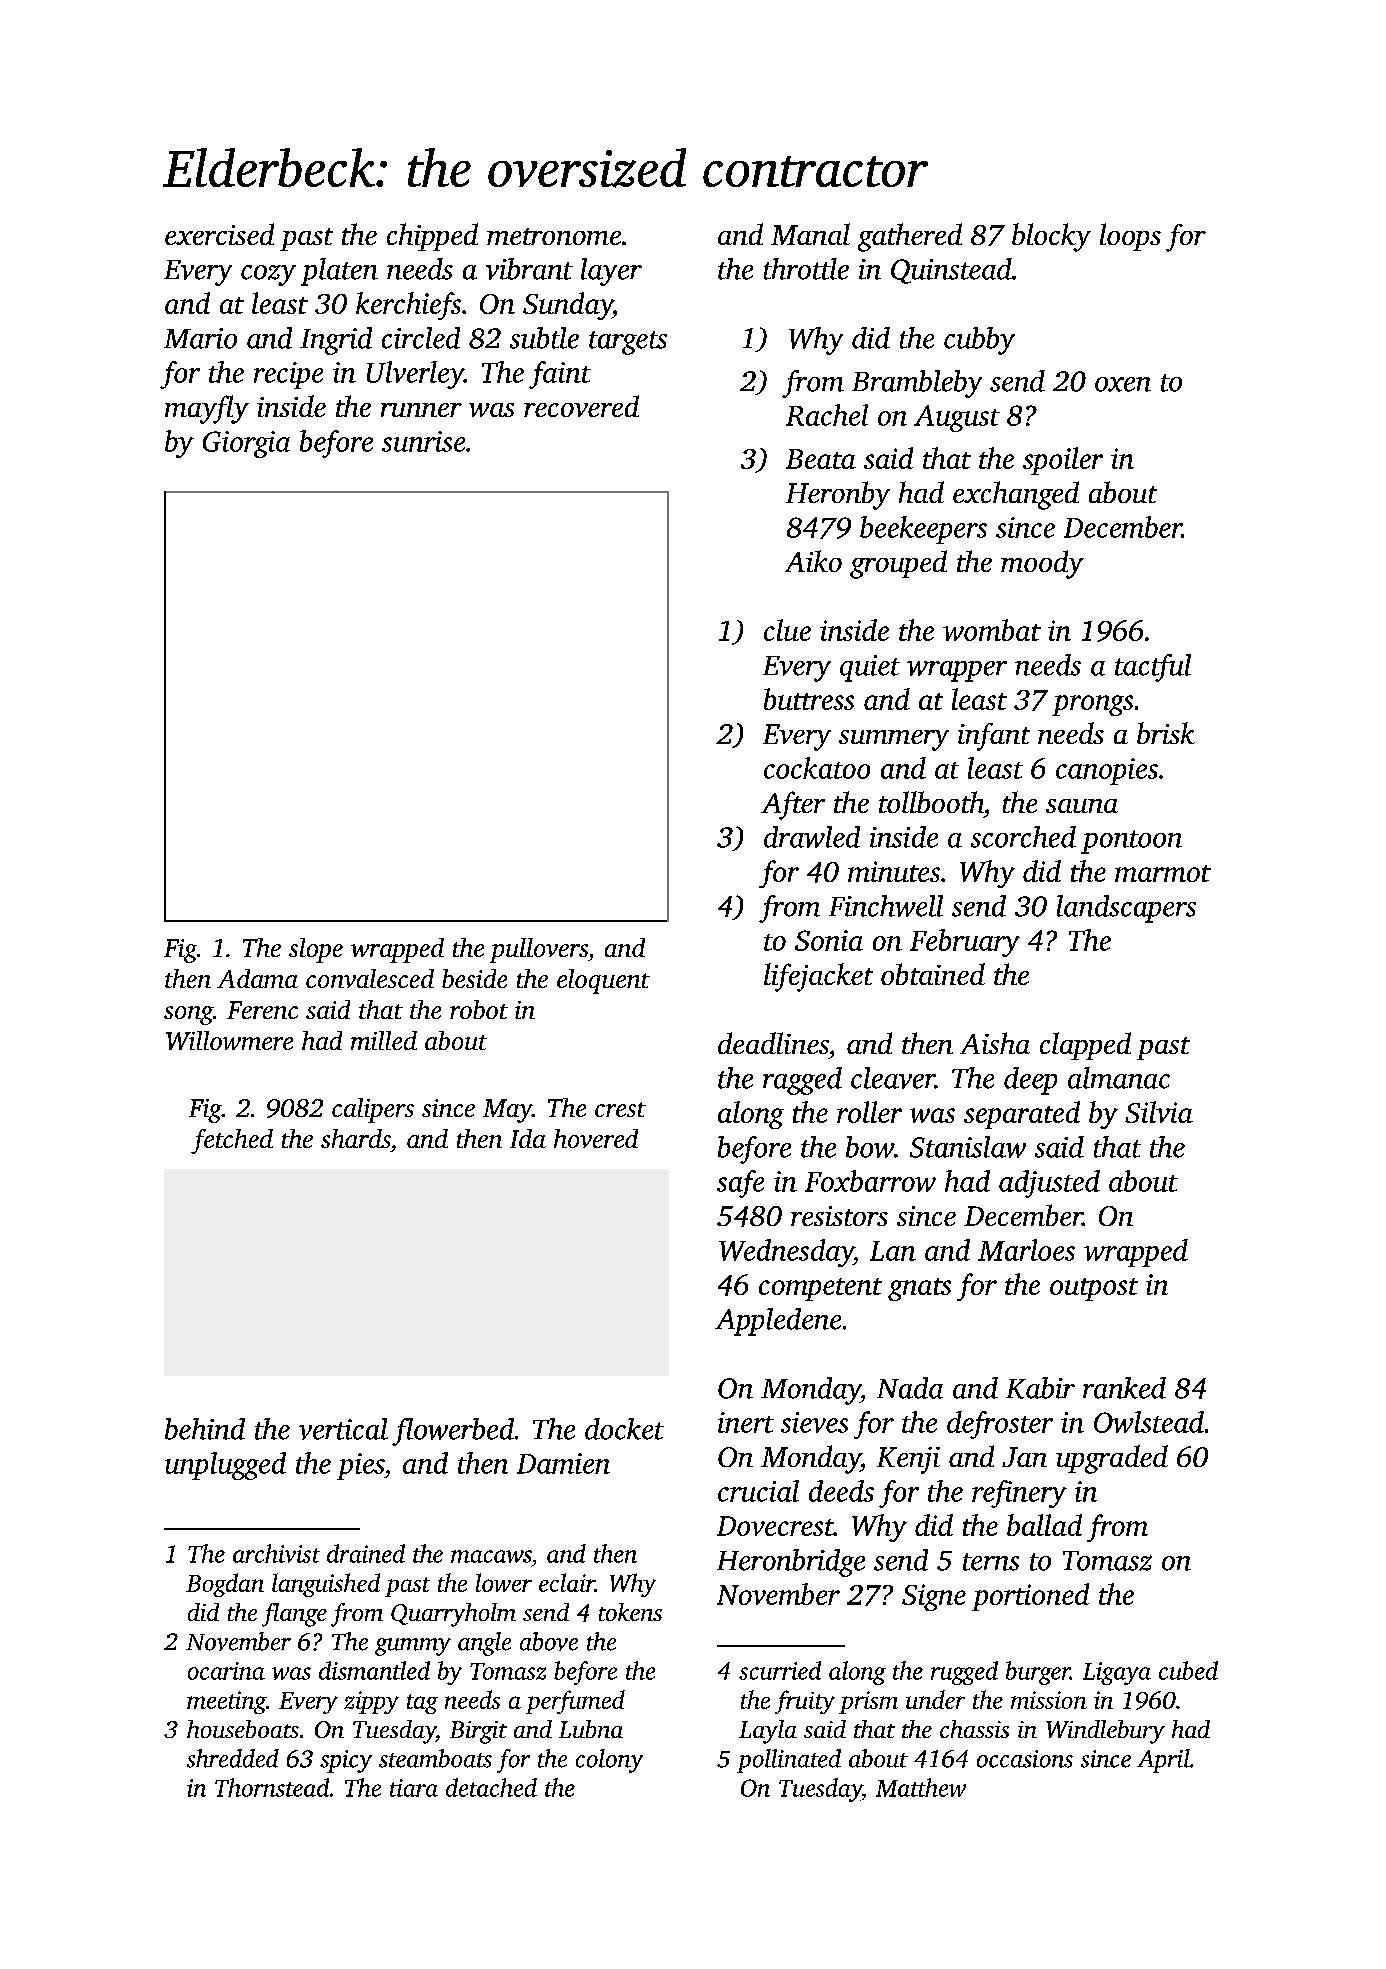 The width and height of the screenshot is (1386, 1969). What do you see at coordinates (414, 1788) in the screenshot?
I see `tiara` at bounding box center [414, 1788].
